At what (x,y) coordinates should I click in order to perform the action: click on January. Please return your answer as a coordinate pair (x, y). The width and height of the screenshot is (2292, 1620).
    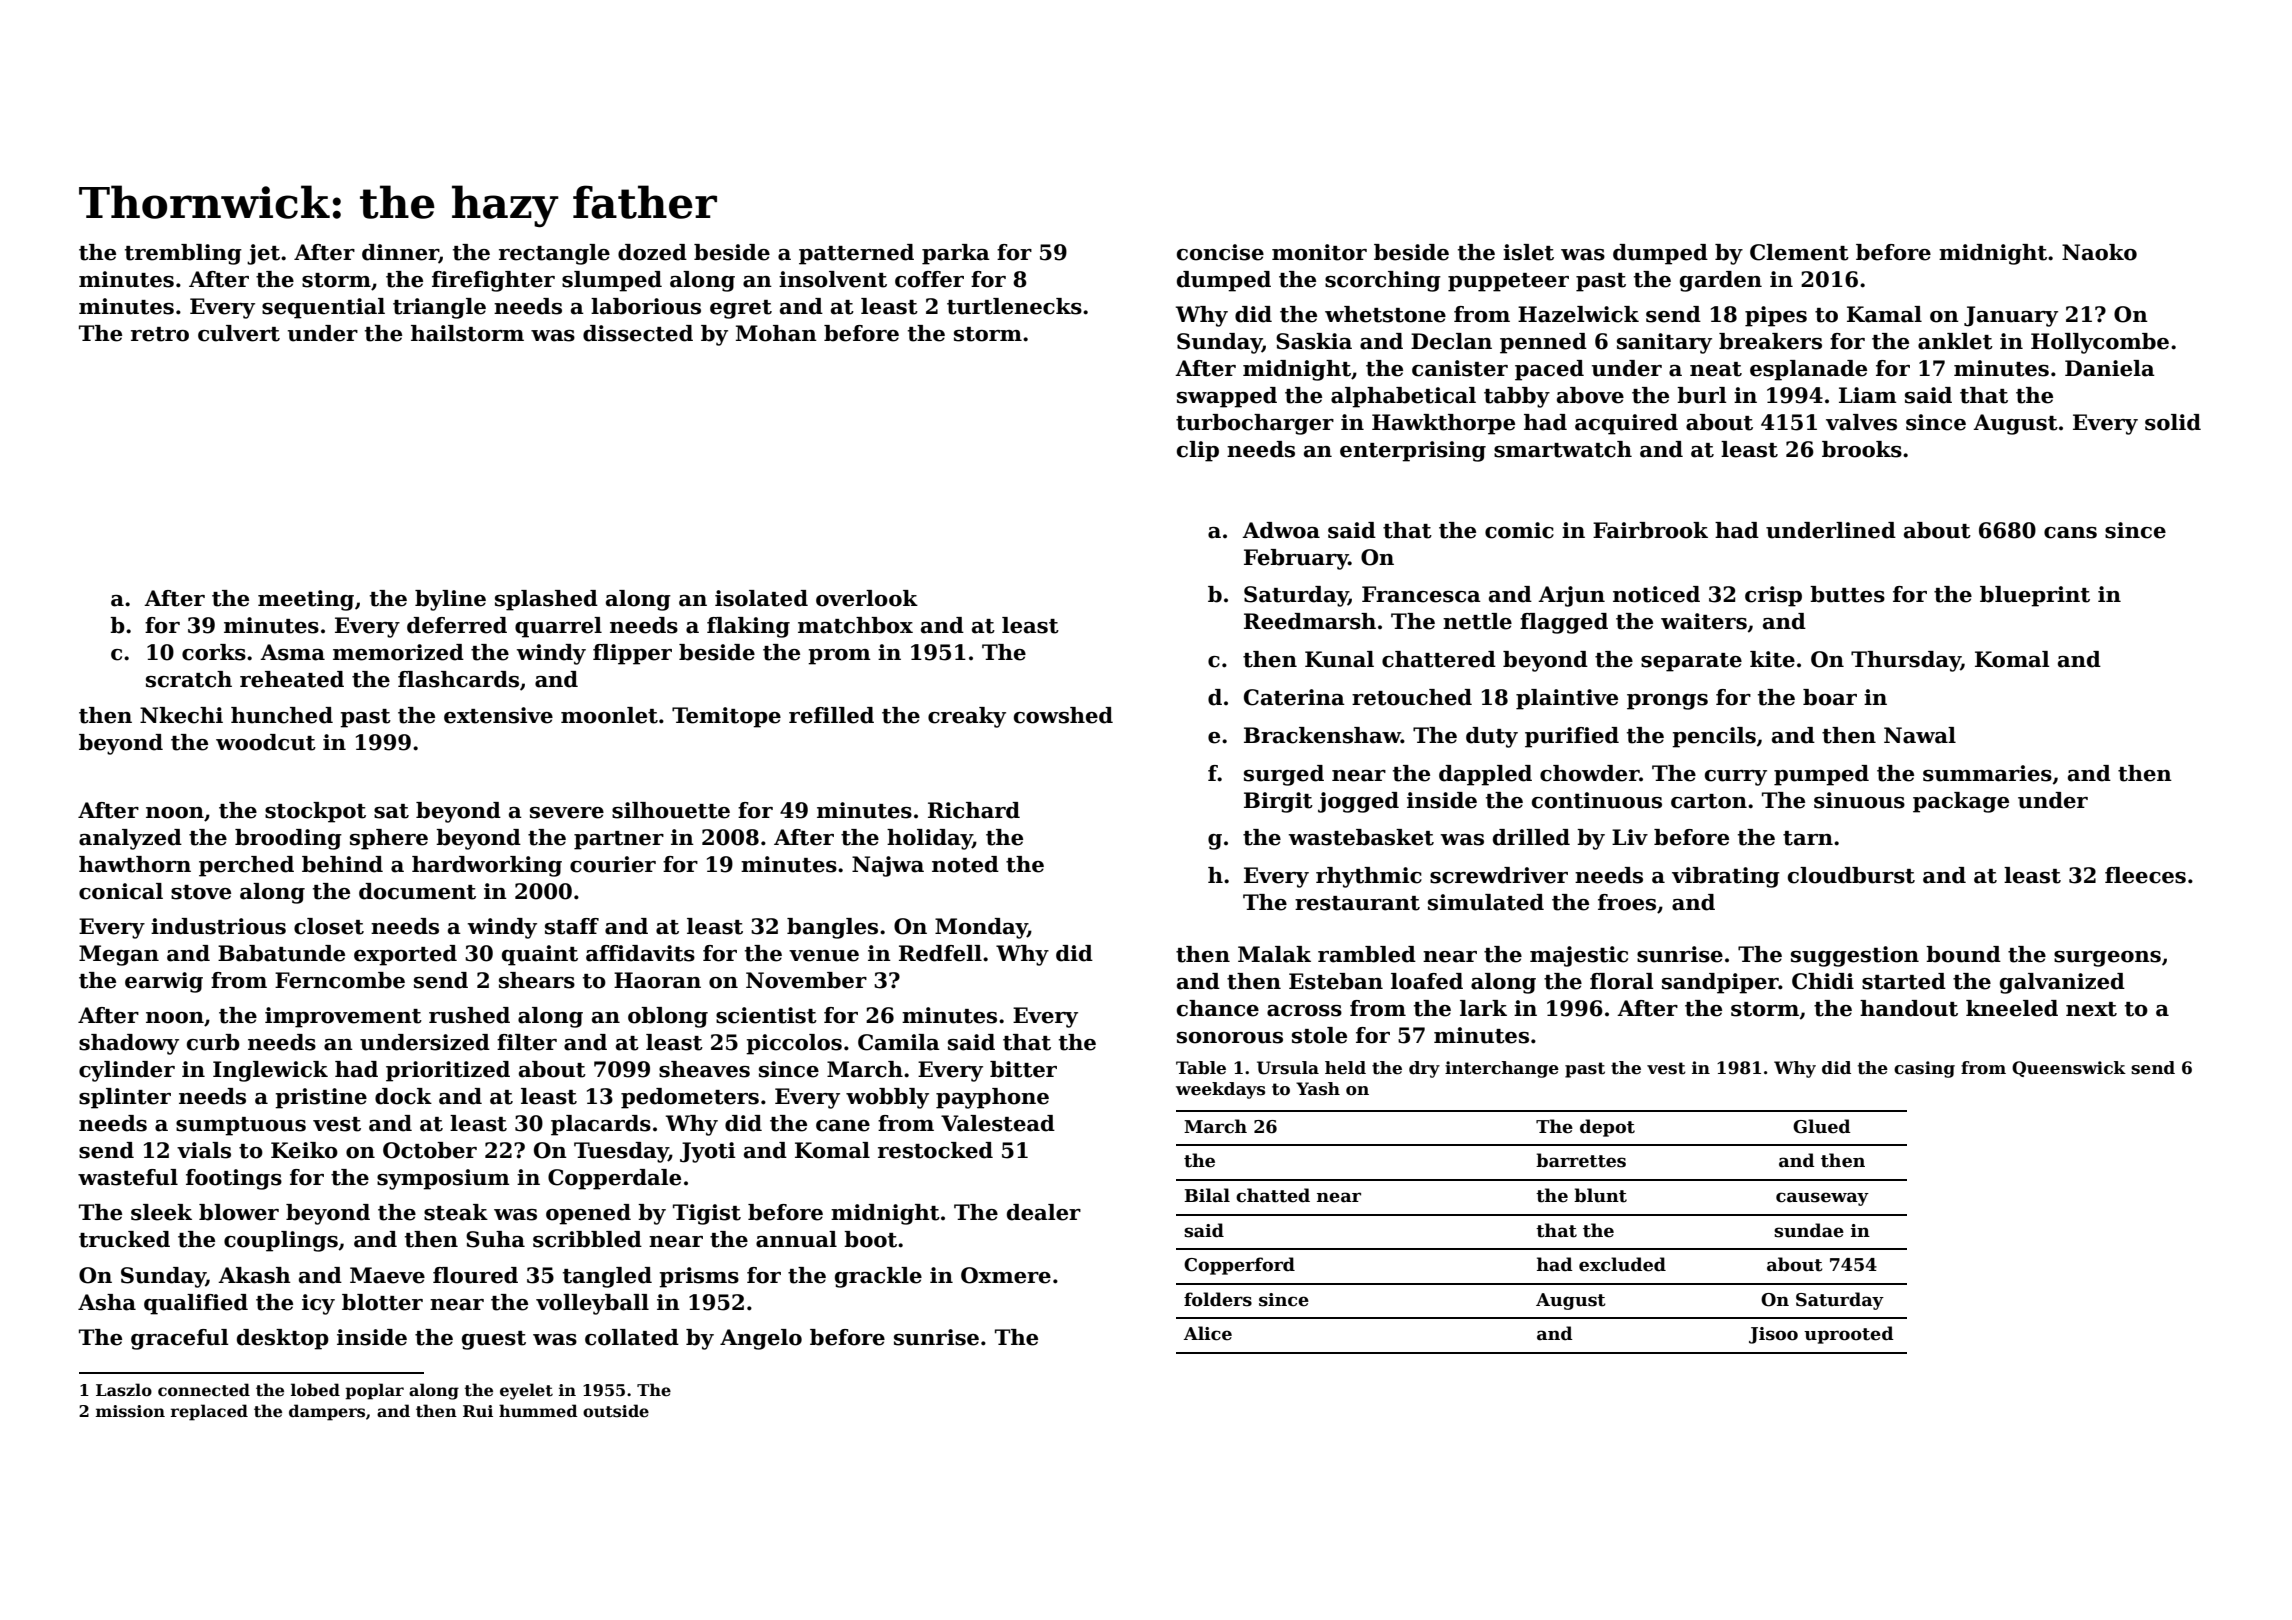
    Looking at the image, I should click on (2011, 316).
